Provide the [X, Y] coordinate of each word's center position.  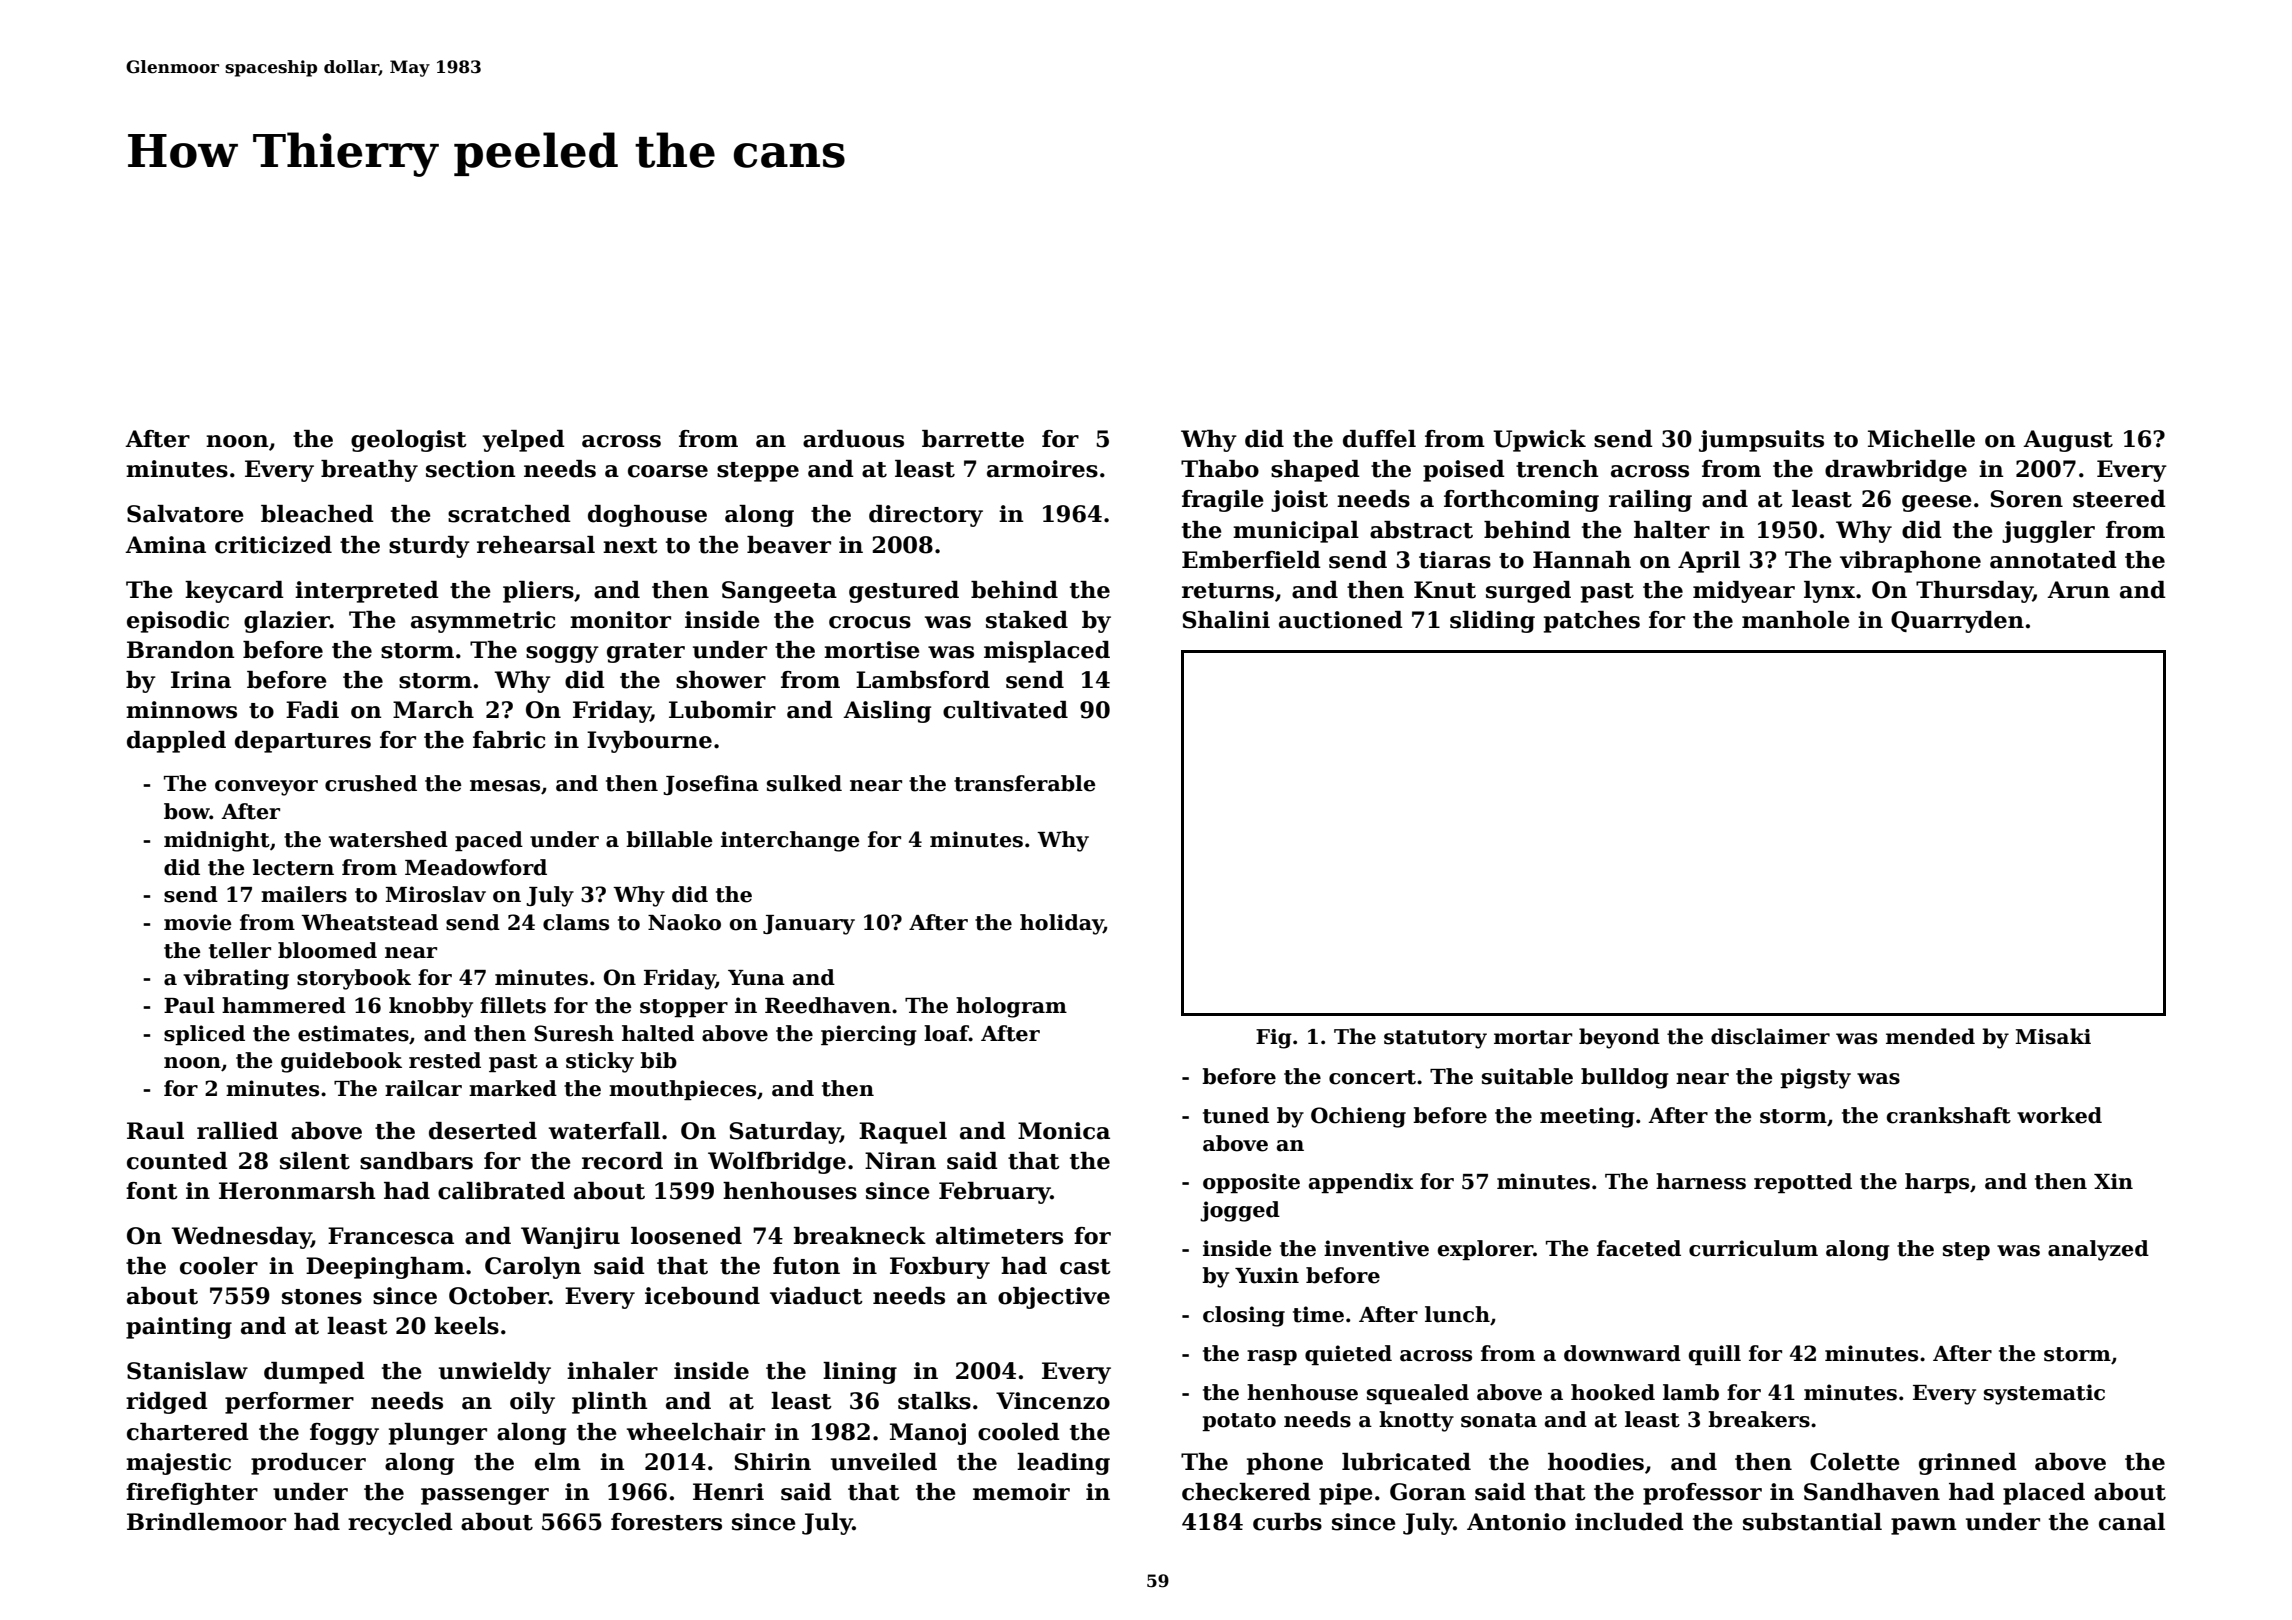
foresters [666, 1522]
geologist [409, 441]
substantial [1812, 1522]
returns [1228, 591]
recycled [400, 1524]
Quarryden [1957, 622]
